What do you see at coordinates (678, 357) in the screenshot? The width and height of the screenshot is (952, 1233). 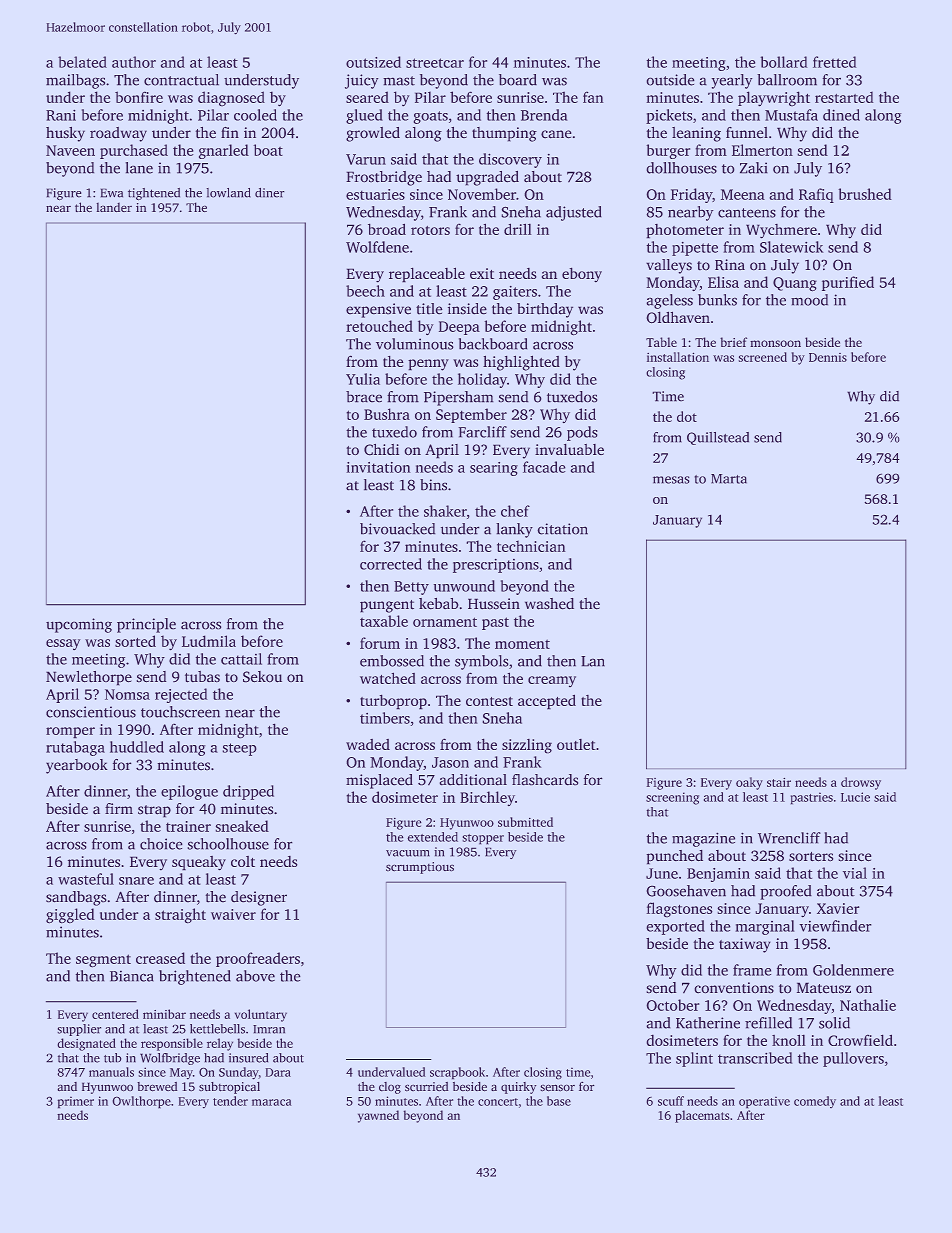 I see `installation` at bounding box center [678, 357].
